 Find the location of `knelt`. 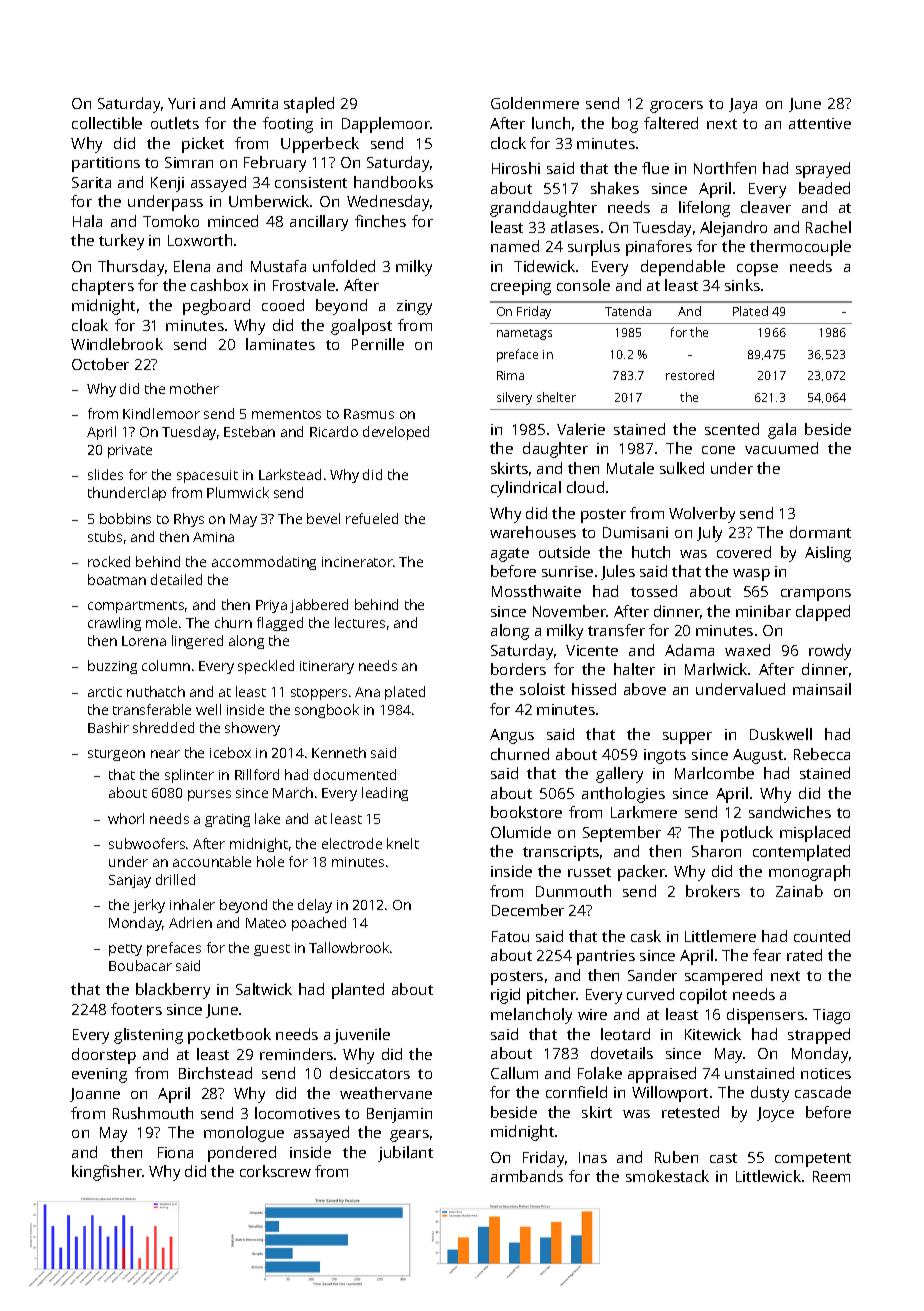

knelt is located at coordinates (403, 843).
